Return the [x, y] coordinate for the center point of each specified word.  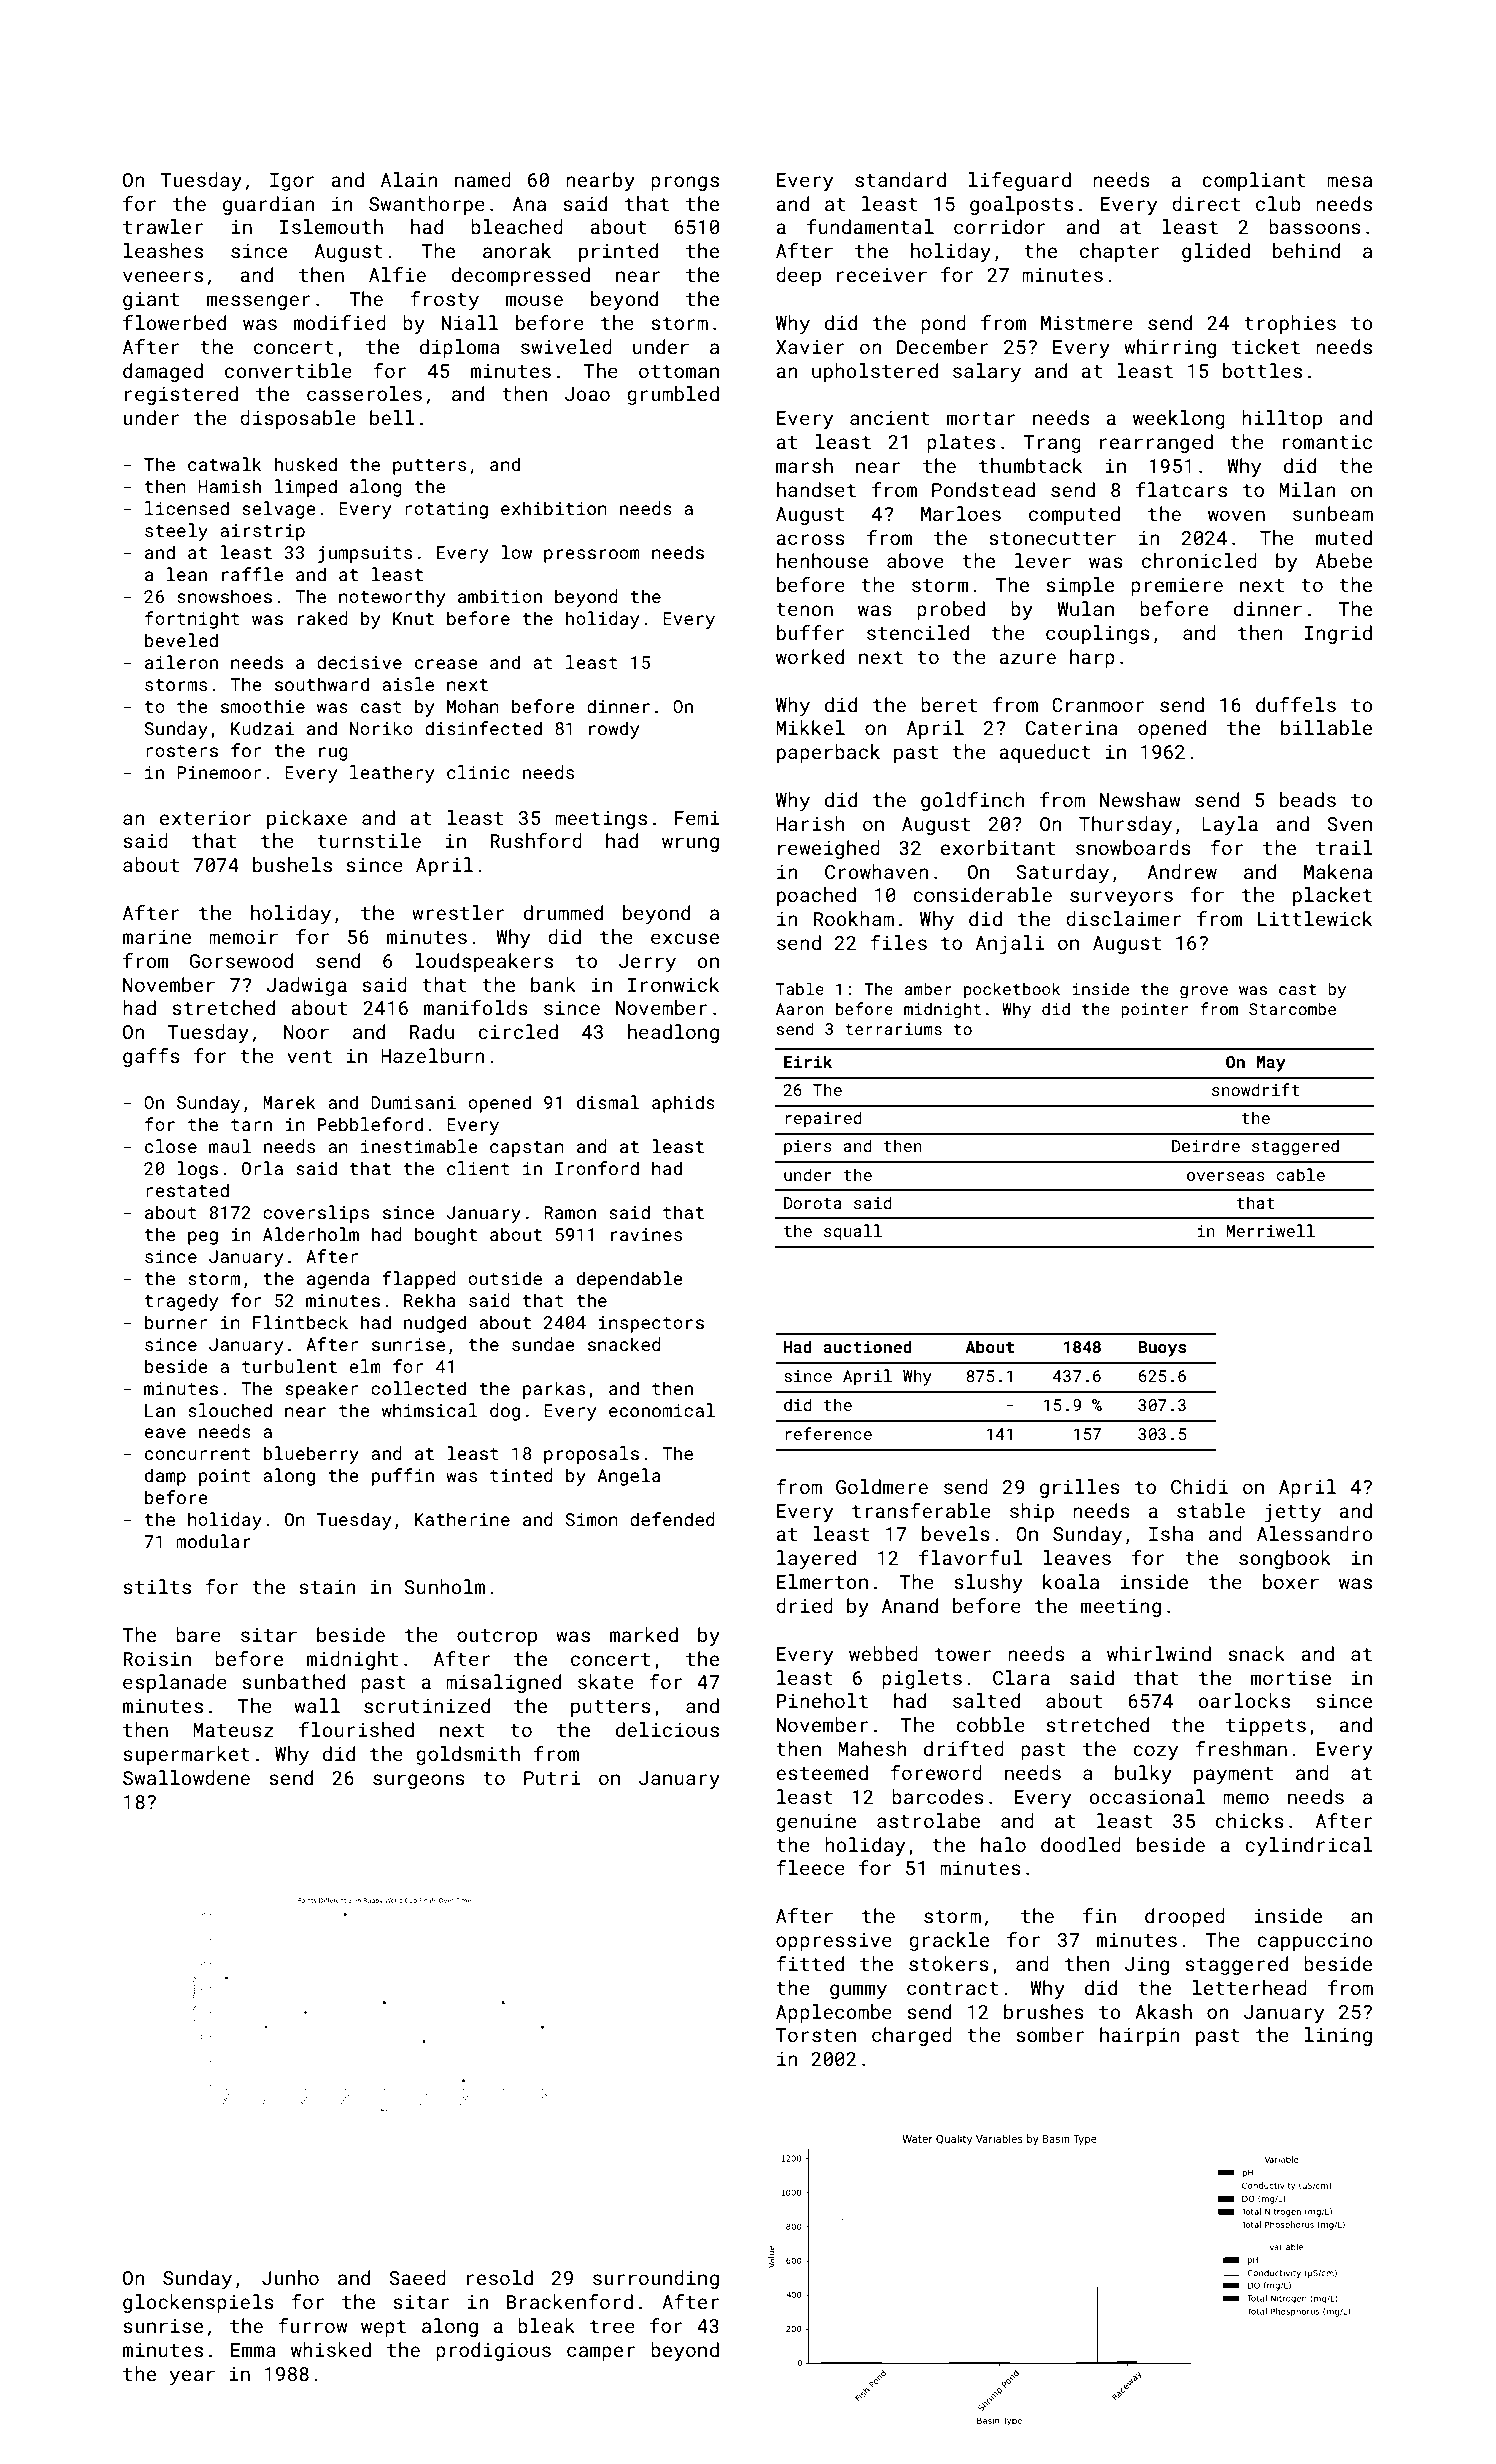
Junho [290, 2277]
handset [816, 489]
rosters [182, 751]
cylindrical [1309, 1846]
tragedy [181, 1302]
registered [181, 395]
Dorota [813, 1203]
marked [644, 1634]
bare [198, 1634]
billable [1326, 727]
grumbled [673, 395]
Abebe [1344, 560]
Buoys [1162, 1349]
